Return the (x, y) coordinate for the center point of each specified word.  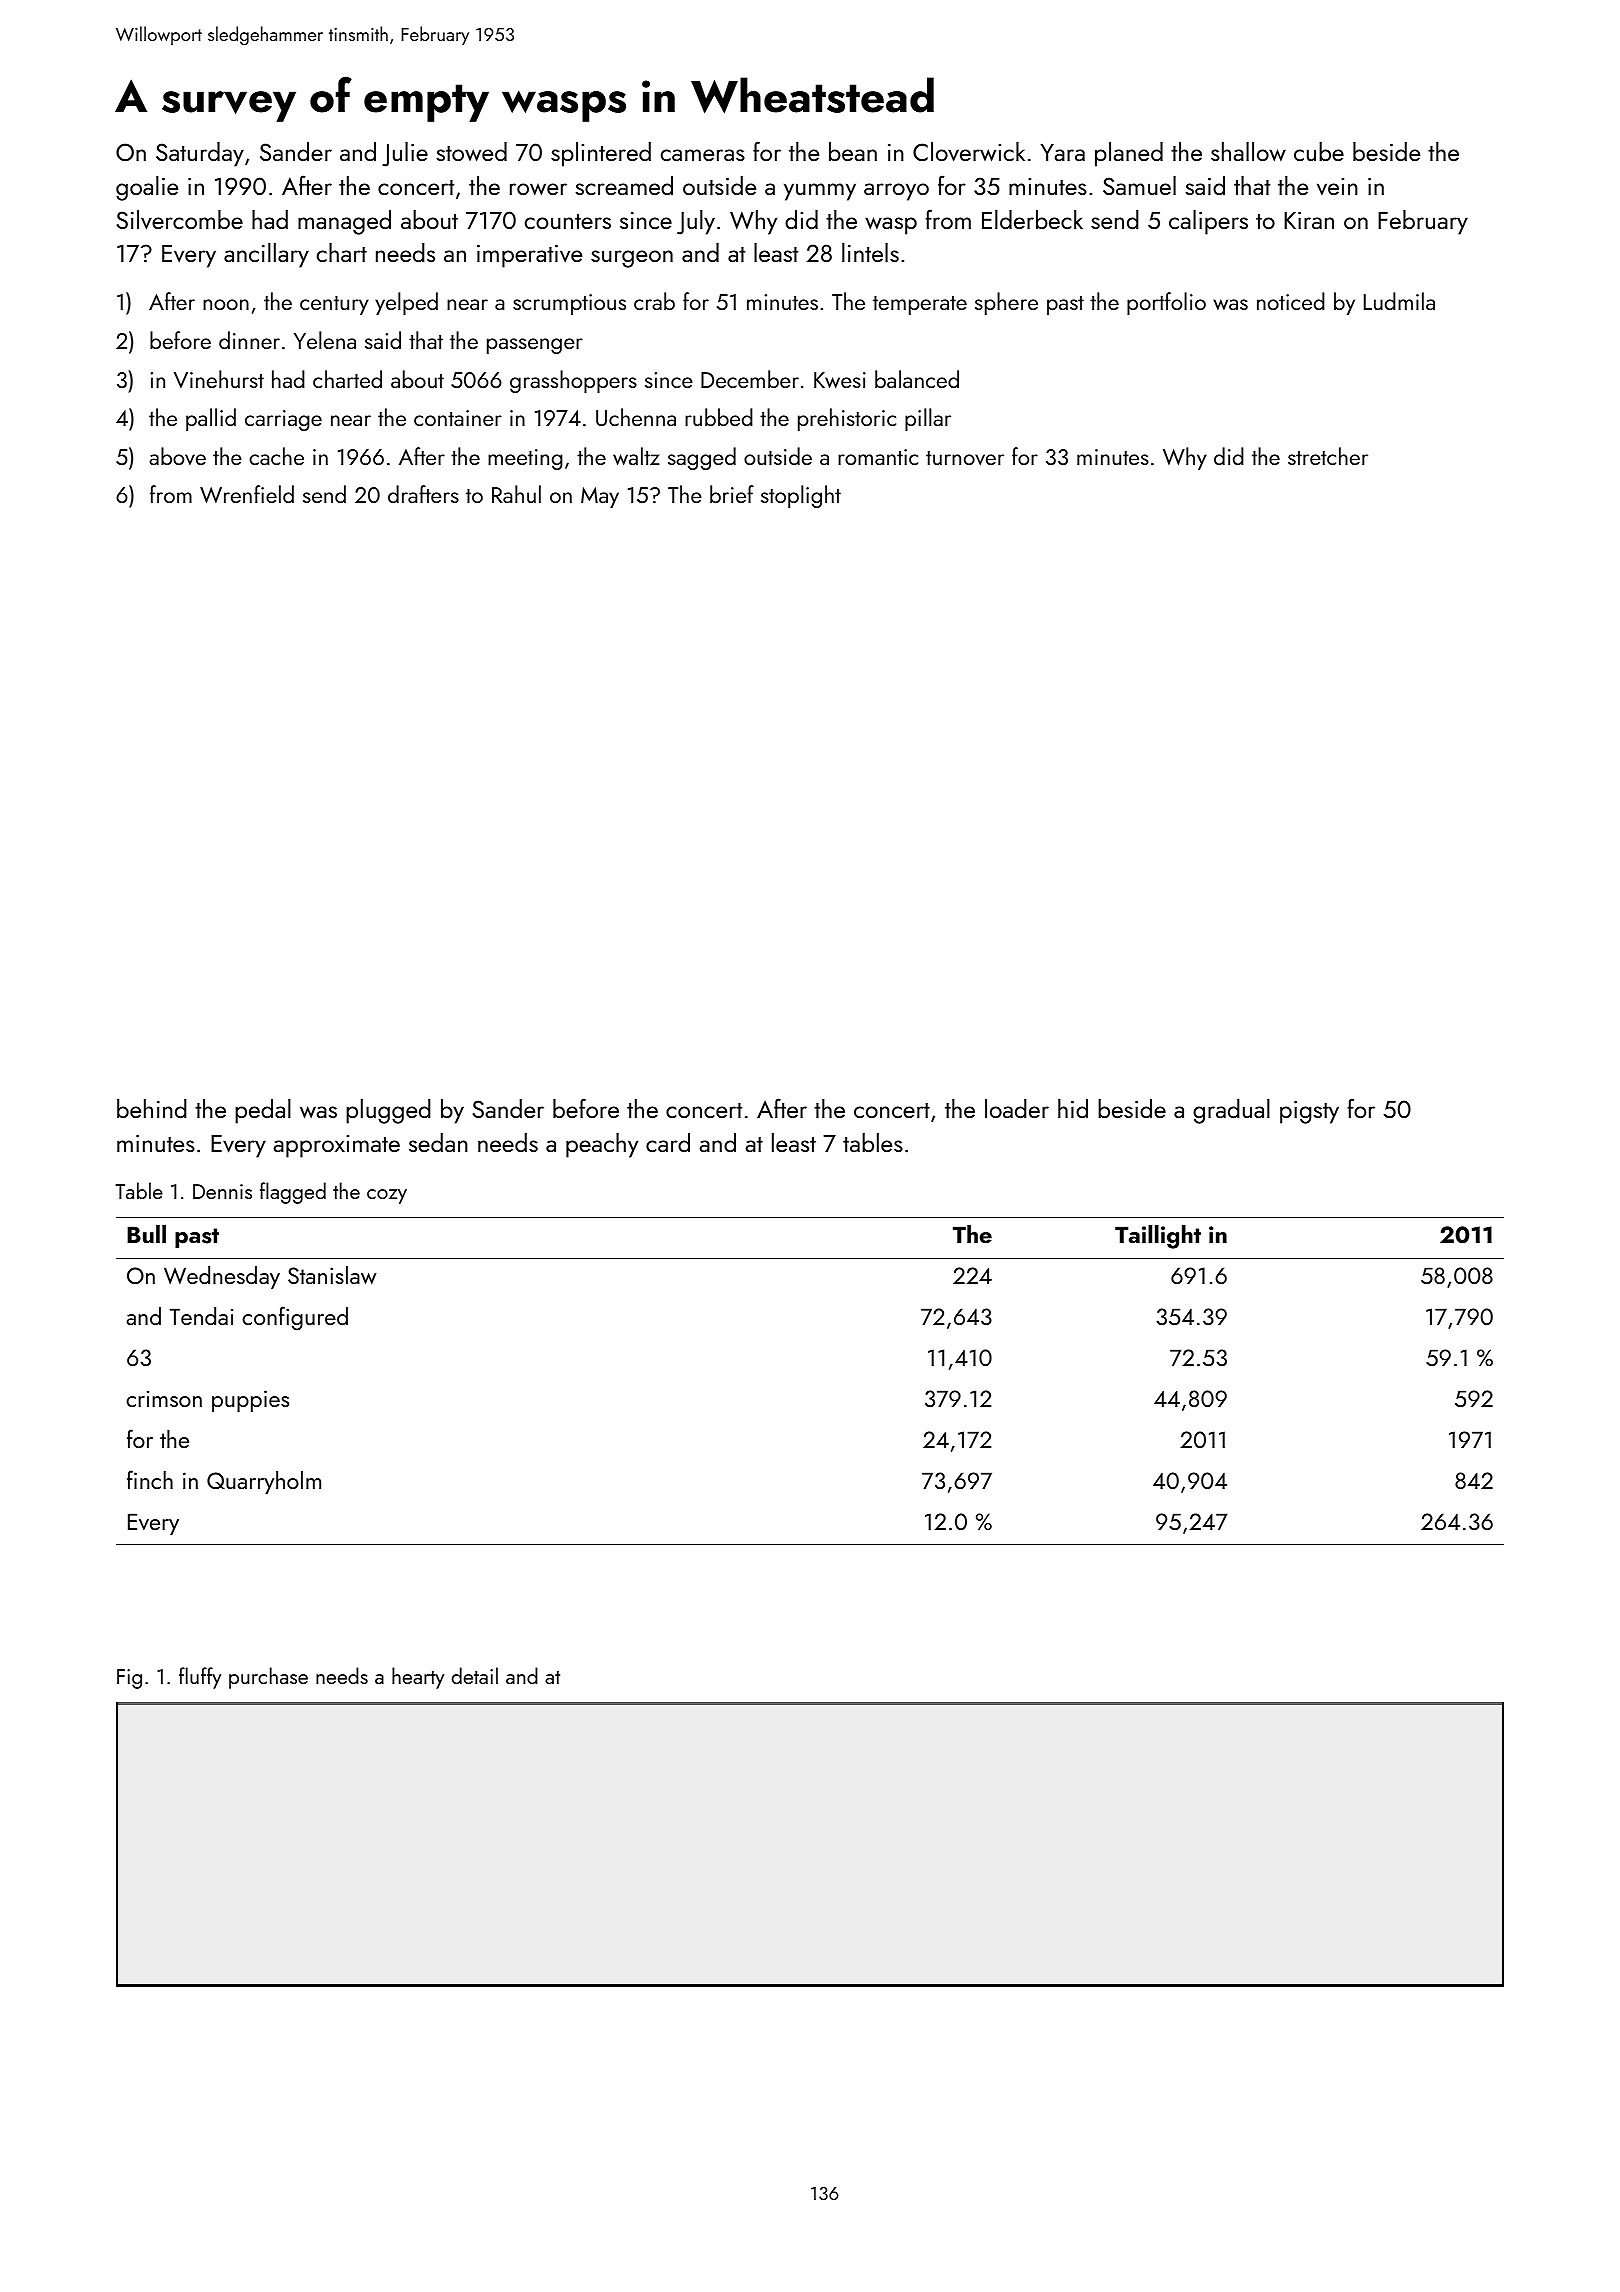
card (668, 1142)
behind (152, 1108)
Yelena (325, 340)
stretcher (1328, 456)
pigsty (1309, 1112)
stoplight (801, 496)
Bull (146, 1234)
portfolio (1166, 303)
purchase (268, 1678)
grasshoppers (573, 381)
